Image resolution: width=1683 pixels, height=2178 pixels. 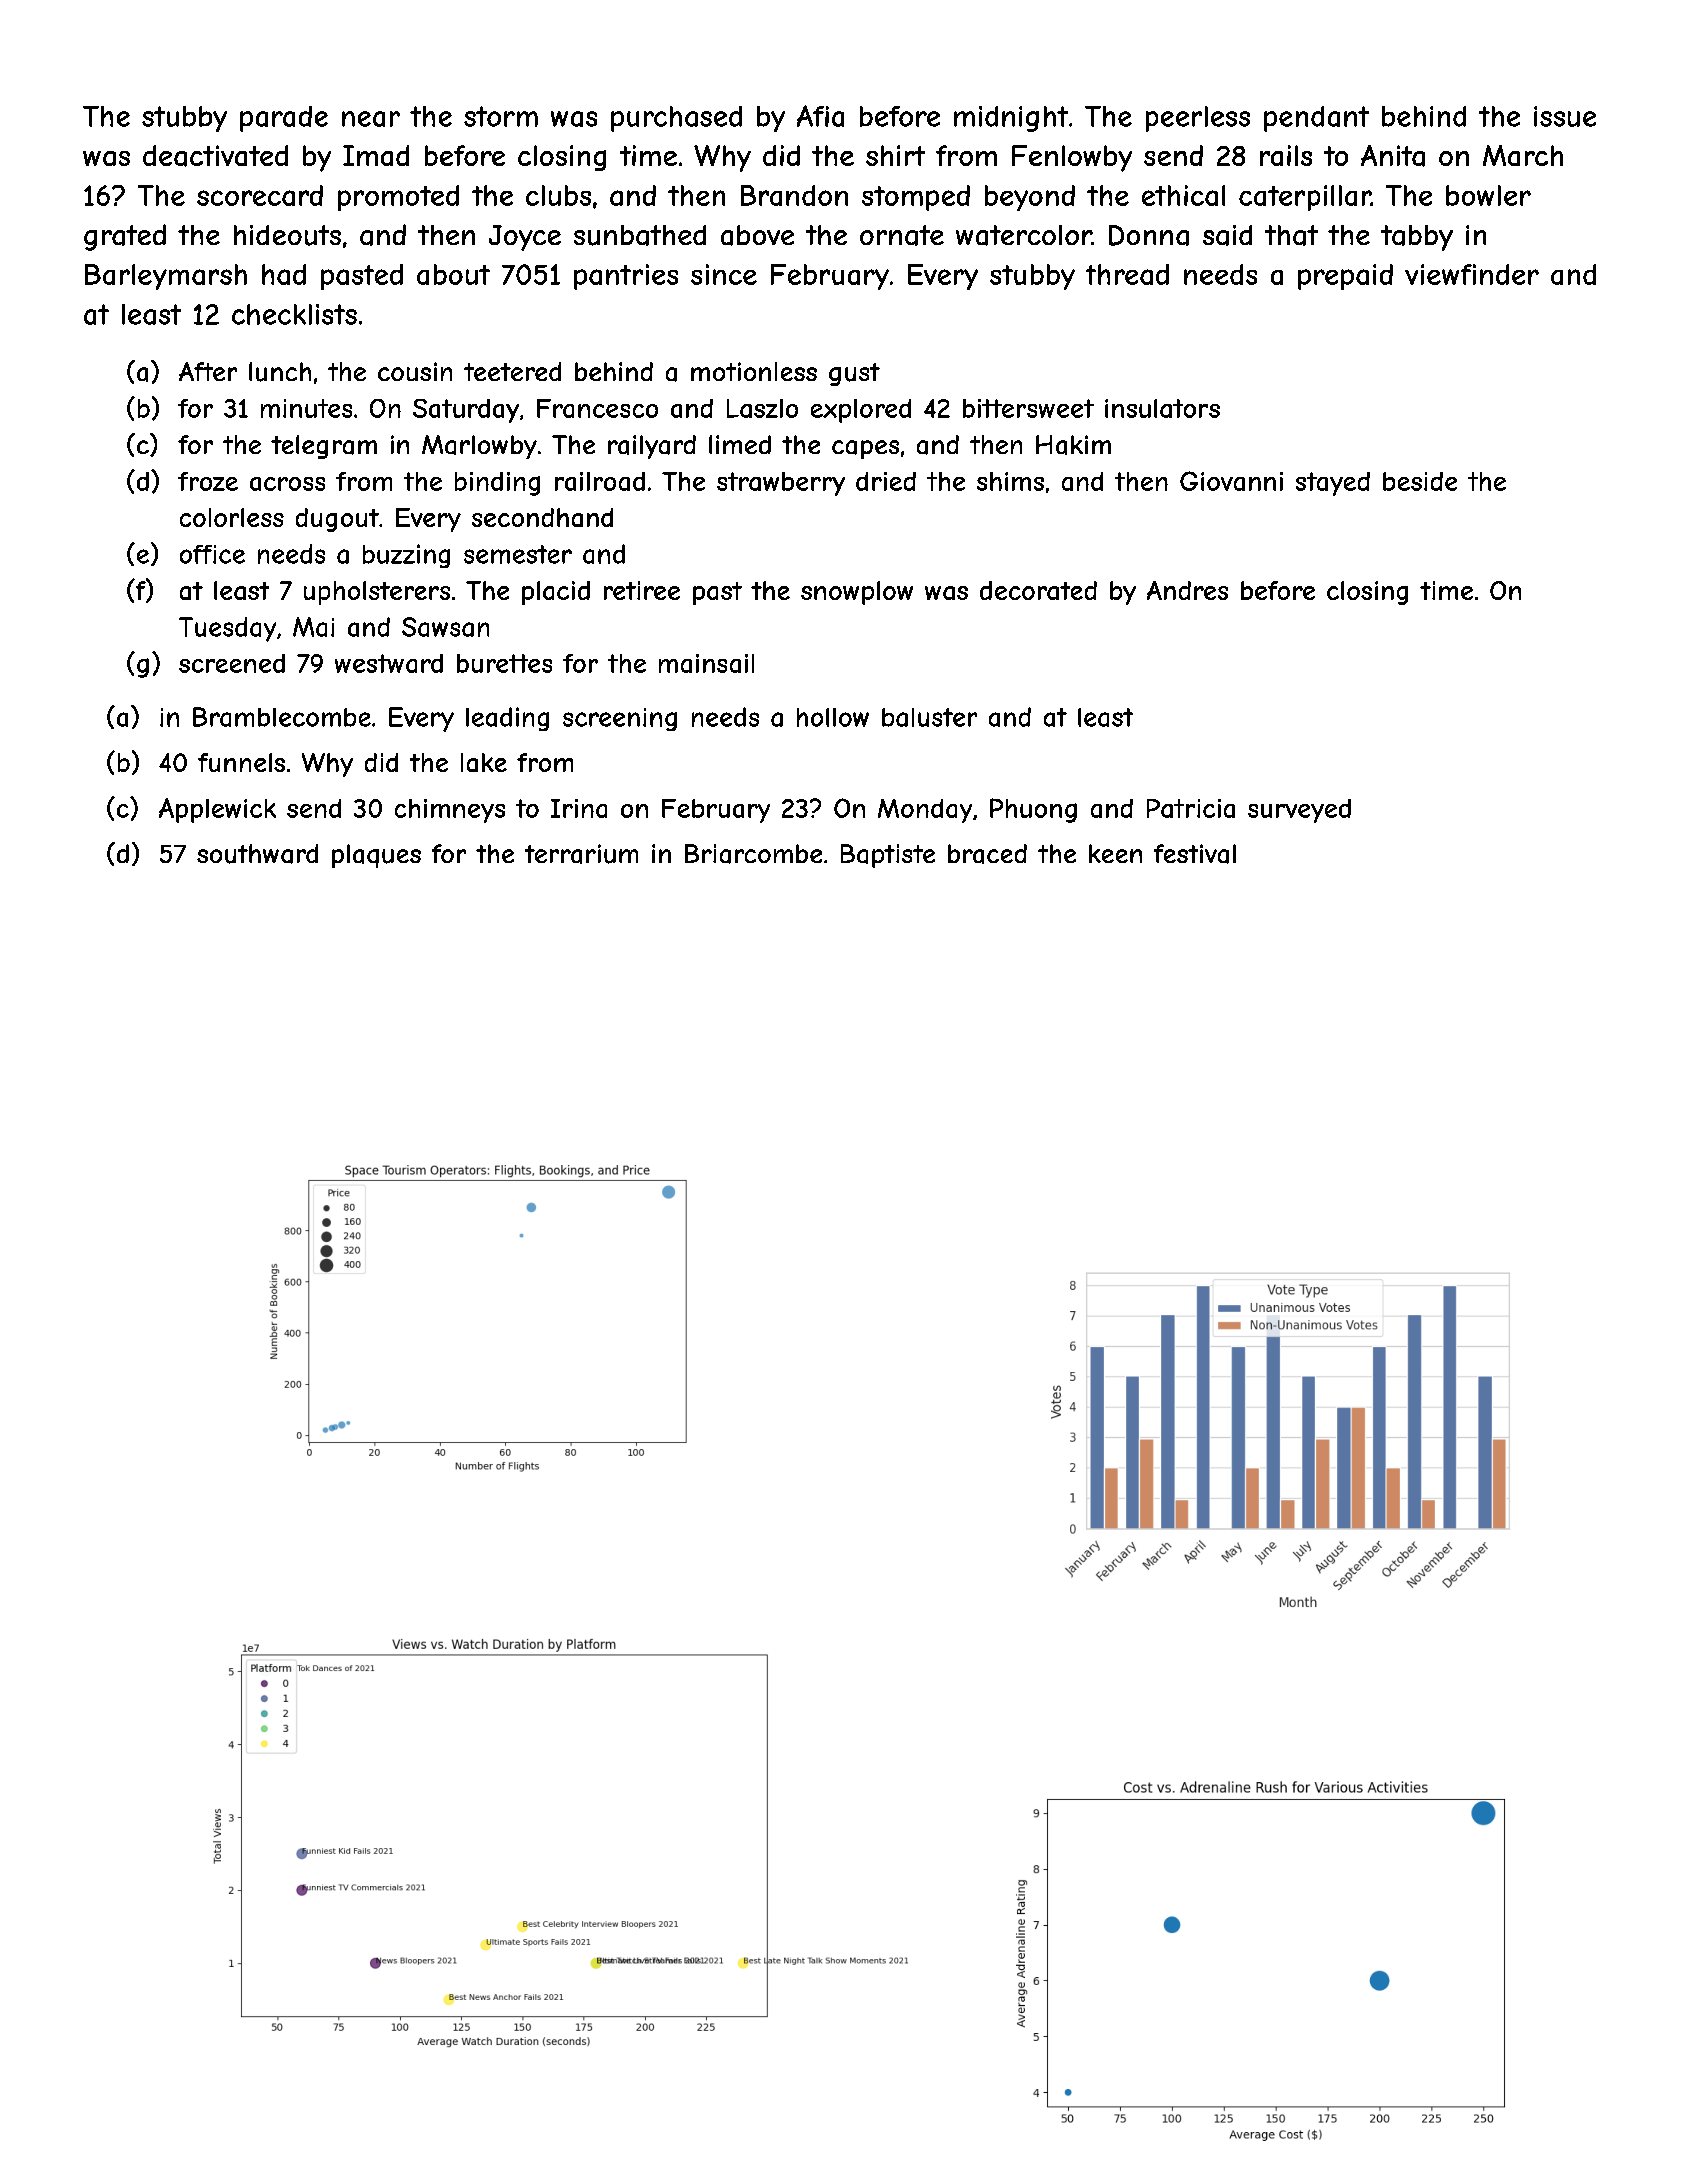 What do you see at coordinates (241, 762) in the screenshot?
I see `funnels` at bounding box center [241, 762].
